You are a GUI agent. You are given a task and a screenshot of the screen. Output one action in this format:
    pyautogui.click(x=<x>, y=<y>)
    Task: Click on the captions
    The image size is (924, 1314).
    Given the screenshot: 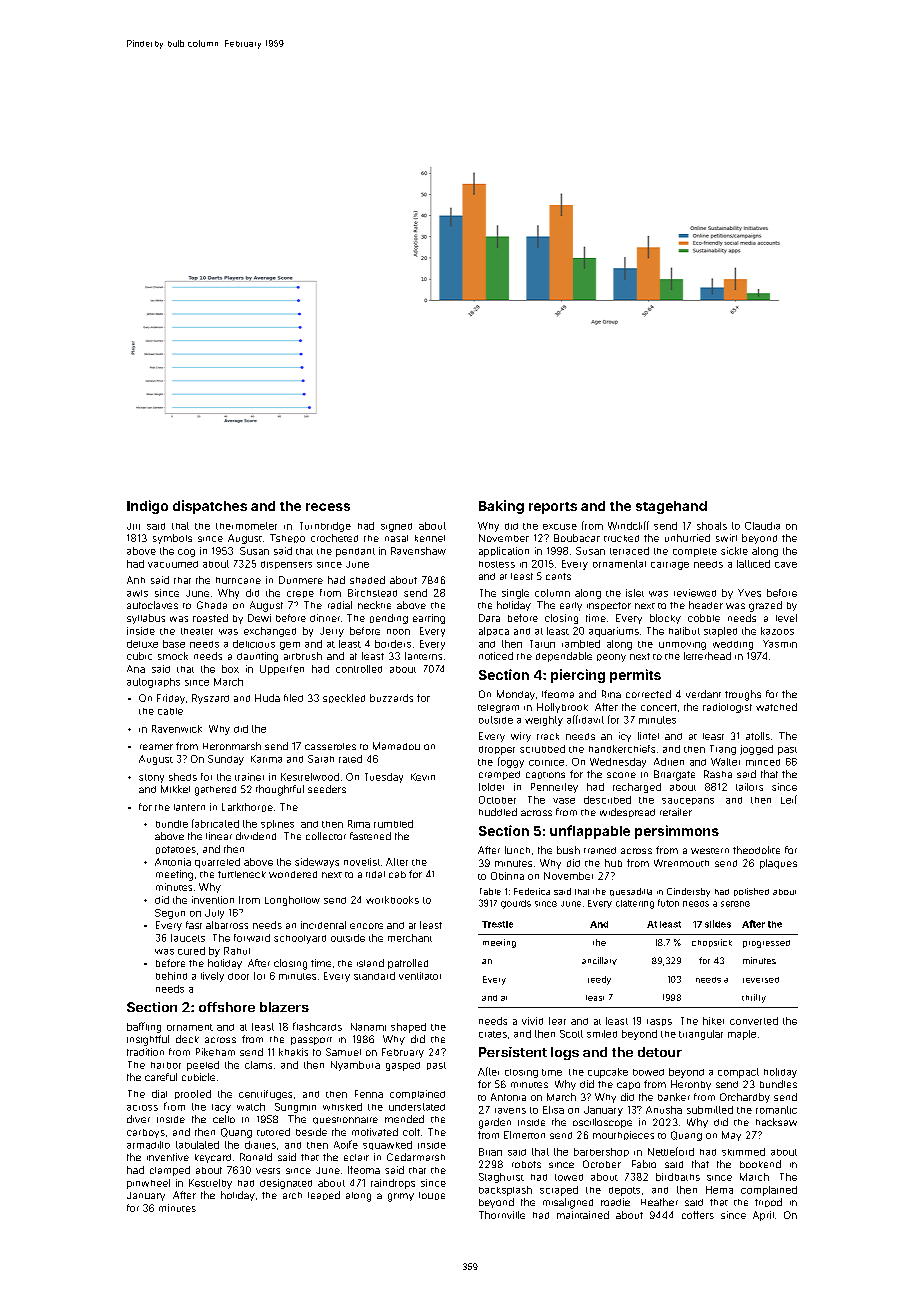 What is the action you would take?
    pyautogui.click(x=545, y=775)
